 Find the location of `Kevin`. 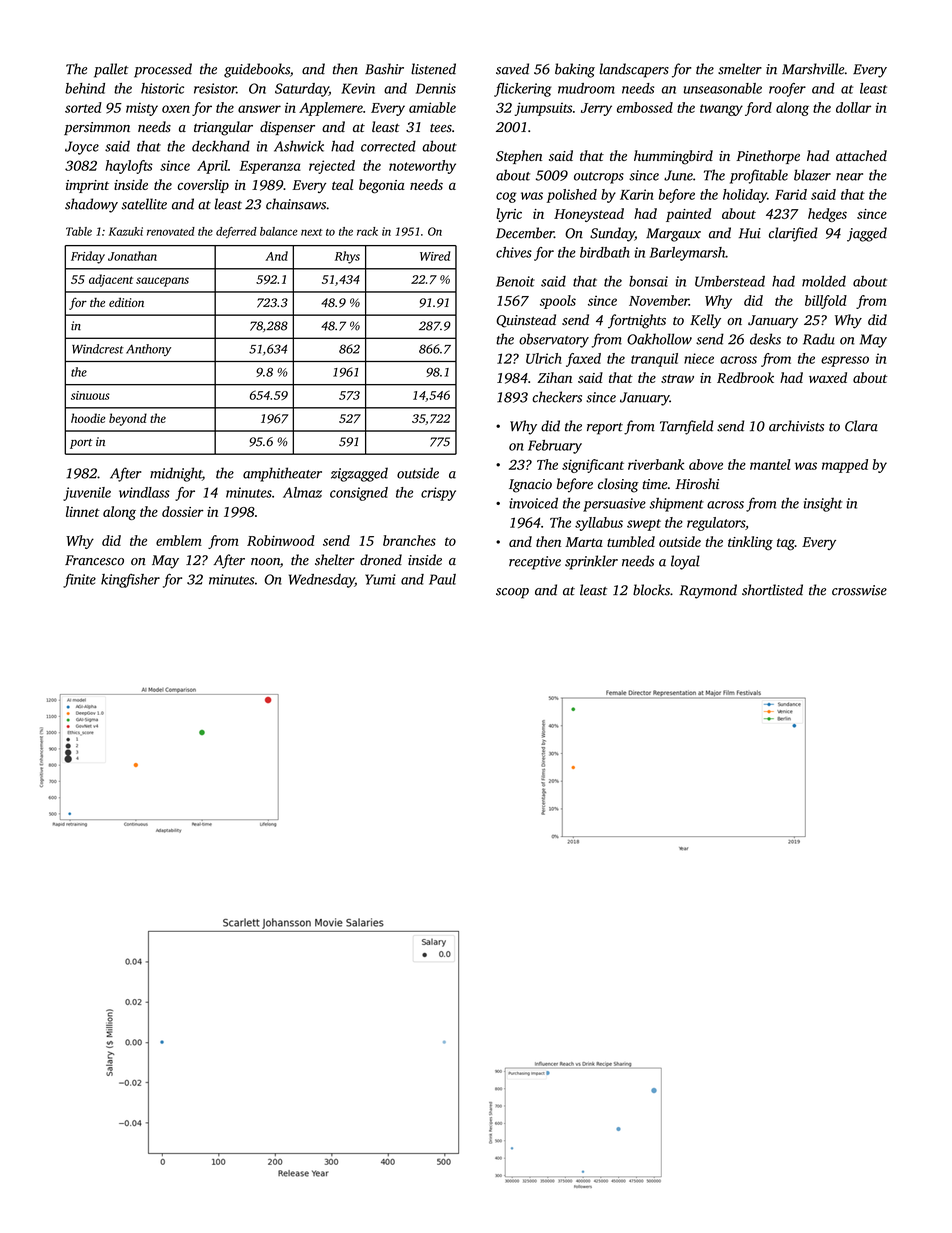

Kevin is located at coordinates (358, 88).
